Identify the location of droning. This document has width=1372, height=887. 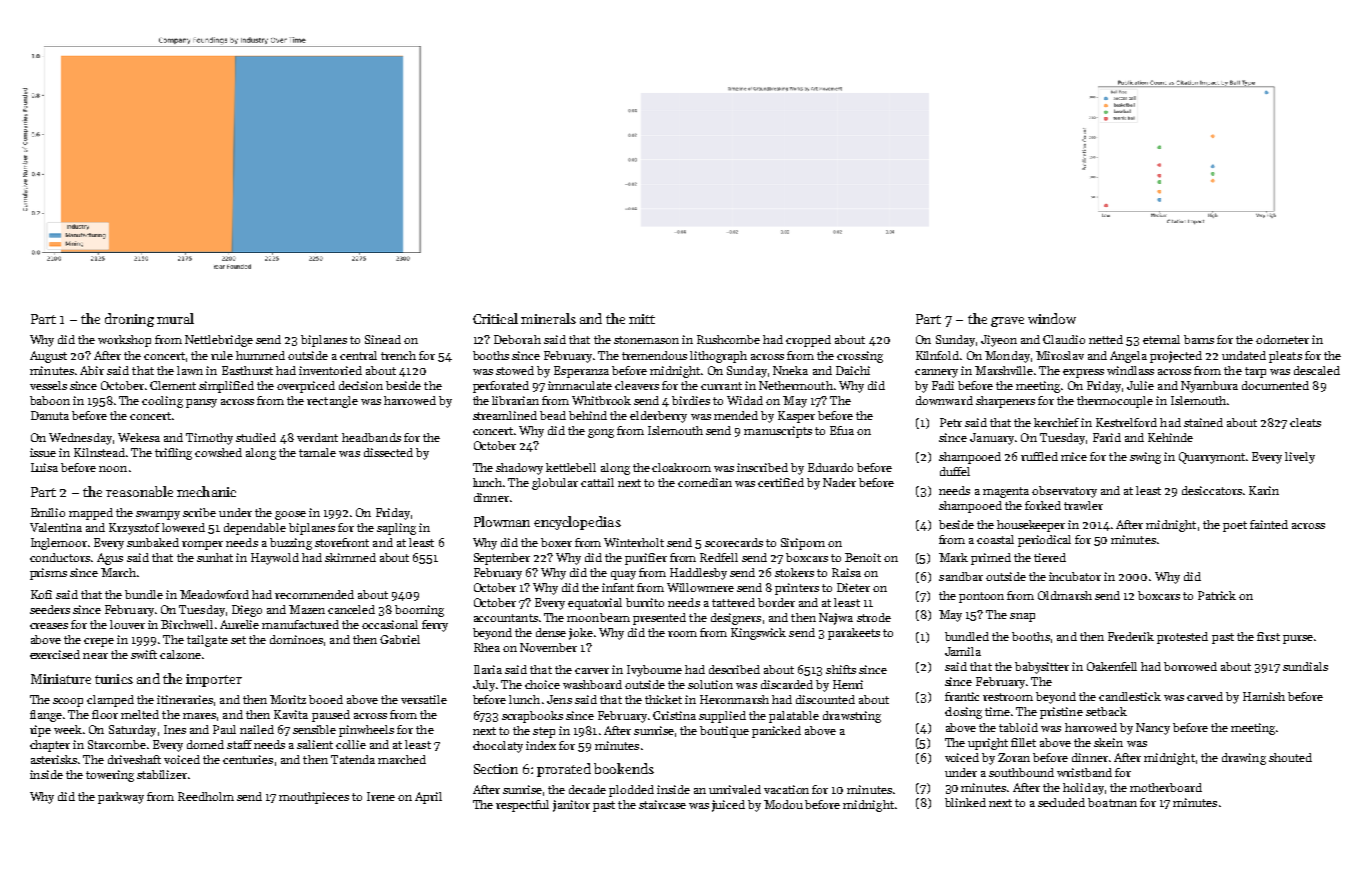
(129, 320).
